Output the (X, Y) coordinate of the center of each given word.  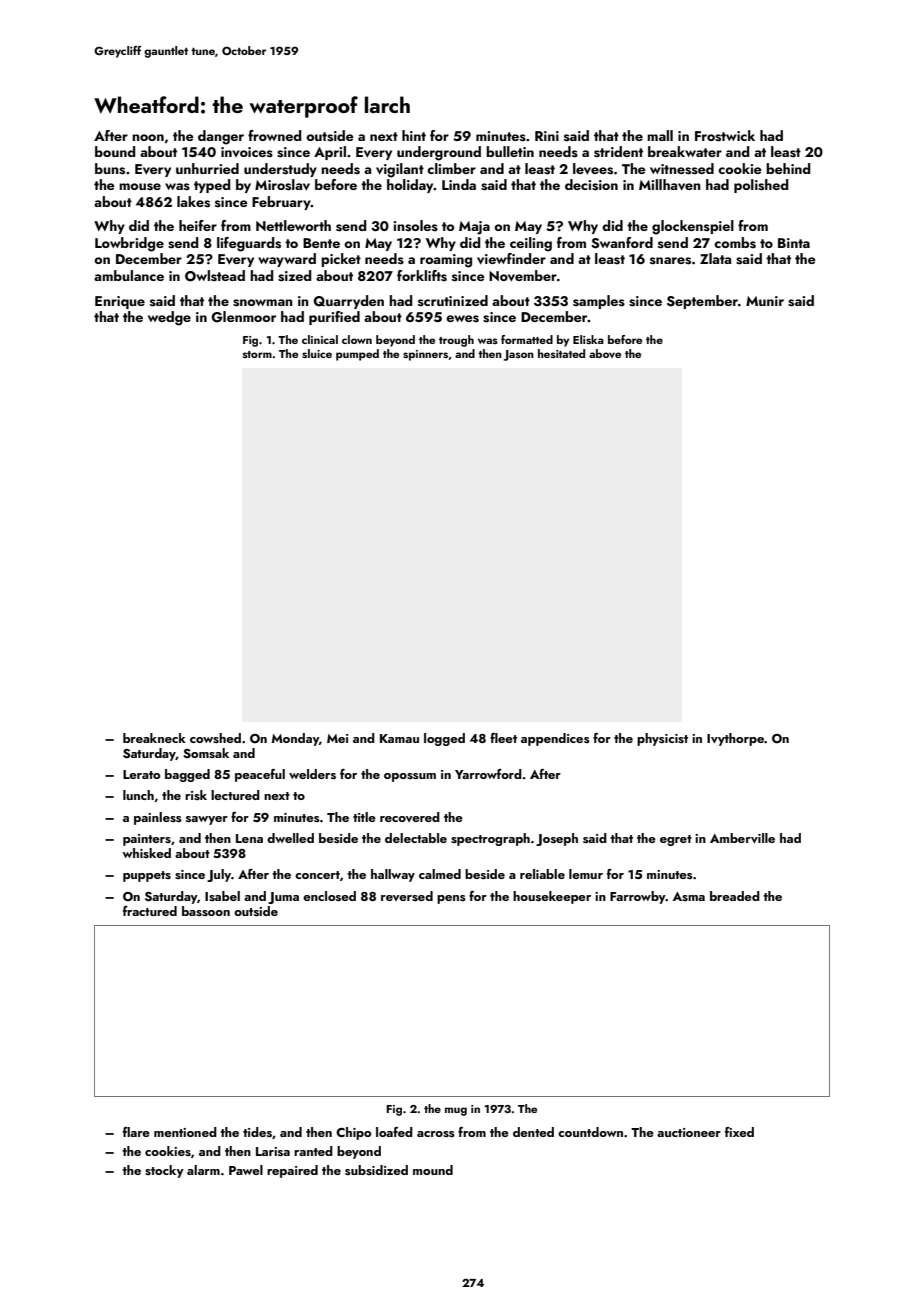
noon (148, 137)
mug (456, 1111)
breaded (735, 896)
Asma (689, 896)
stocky (164, 1171)
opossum (410, 777)
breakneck (154, 738)
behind (788, 168)
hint (414, 135)
